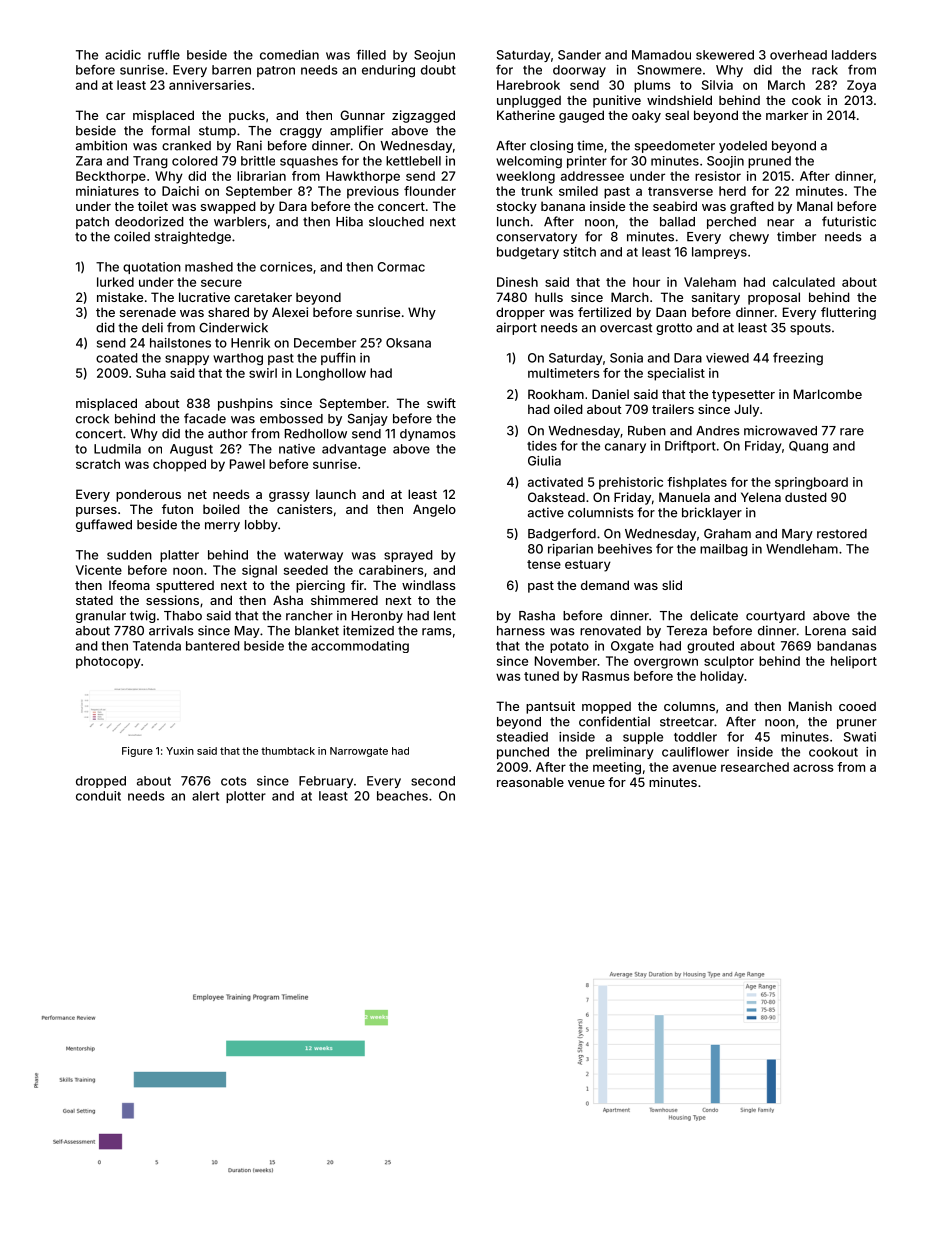 The height and width of the screenshot is (1233, 952). Describe the element at coordinates (579, 55) in the screenshot. I see `Sander` at that location.
